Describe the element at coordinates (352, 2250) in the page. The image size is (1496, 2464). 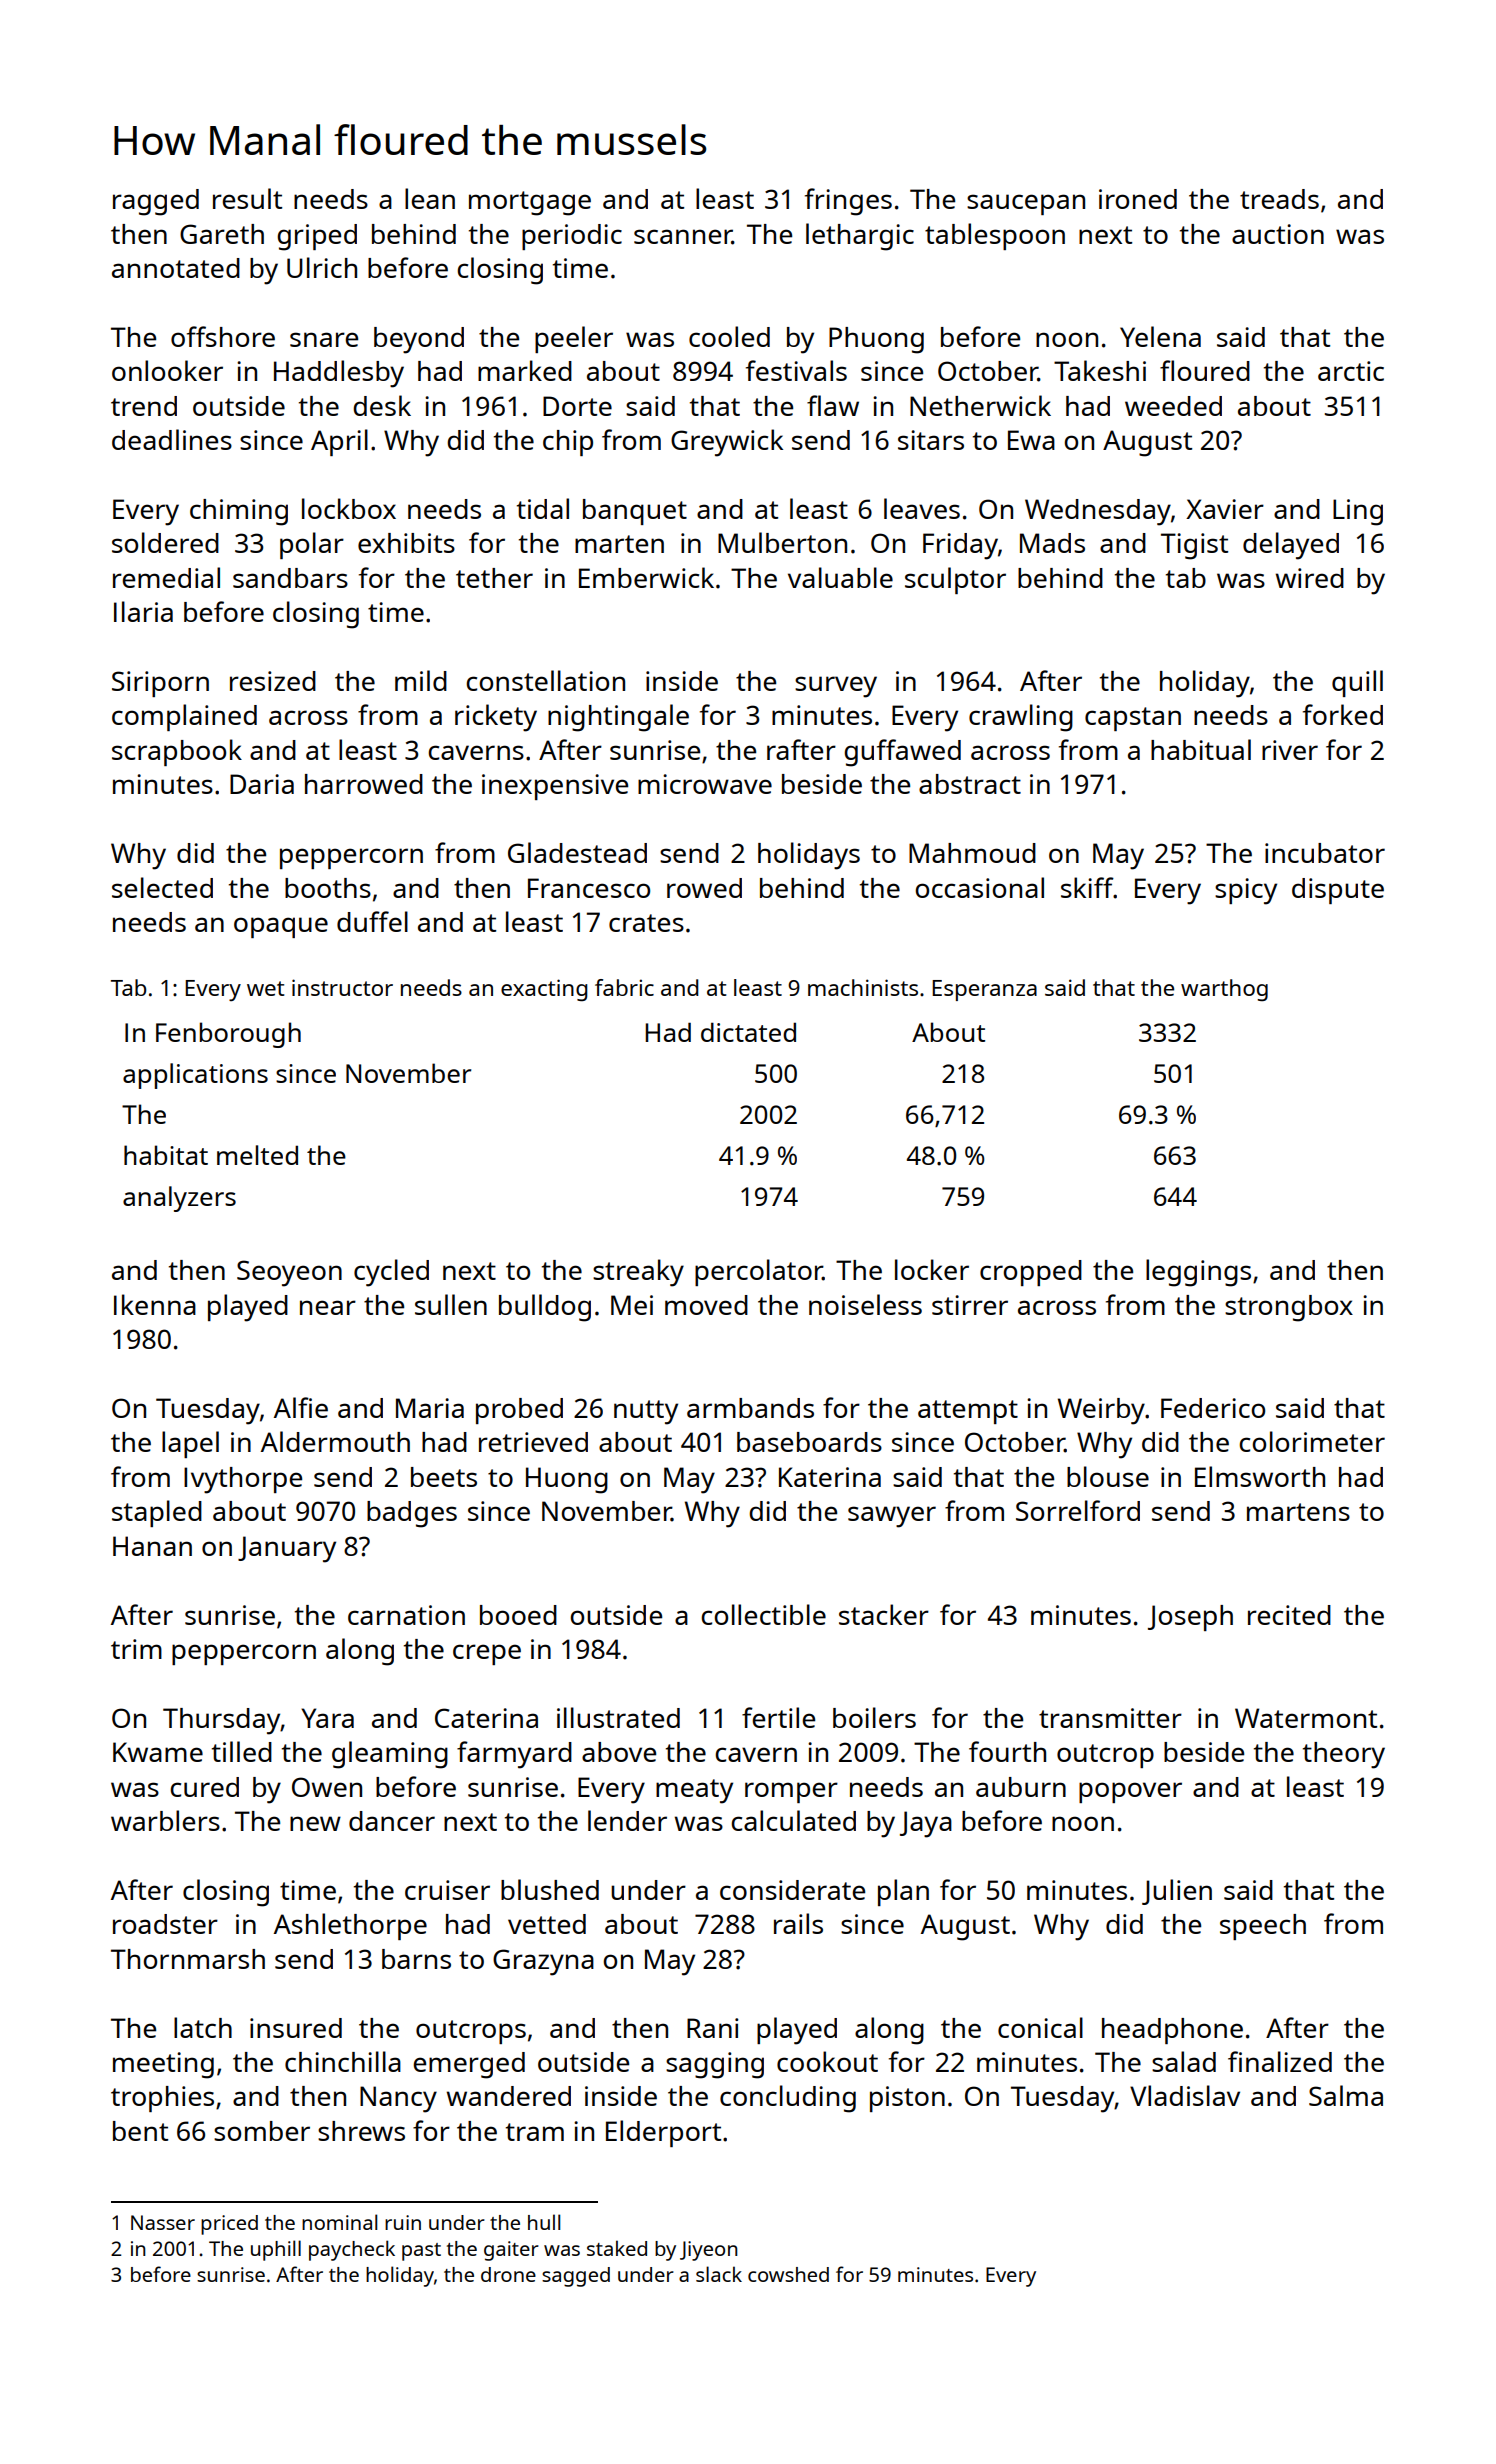
I see `paycheck` at that location.
